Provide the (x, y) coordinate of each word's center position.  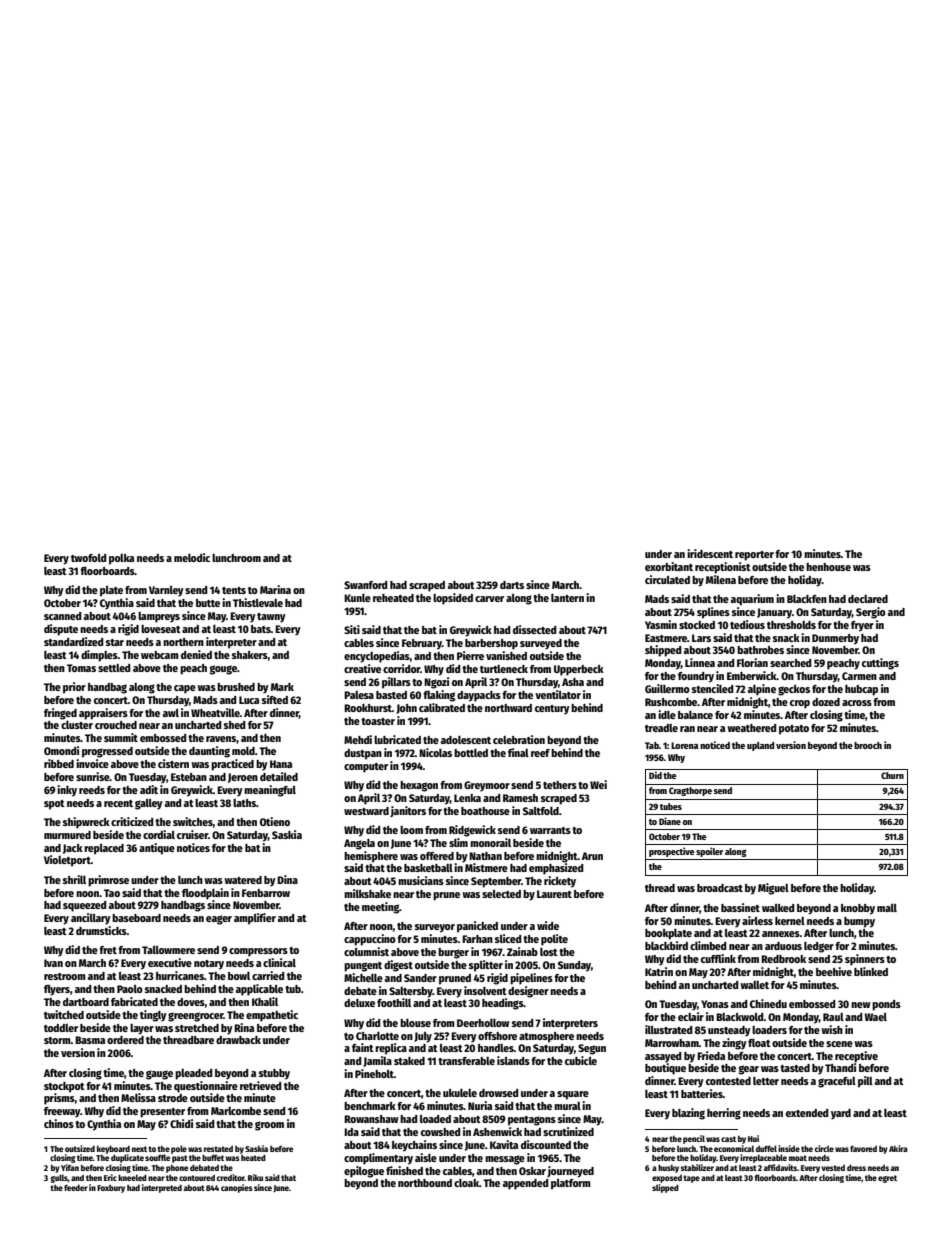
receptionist (723, 568)
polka (121, 559)
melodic (192, 557)
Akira (898, 1148)
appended (526, 1184)
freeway (62, 1112)
